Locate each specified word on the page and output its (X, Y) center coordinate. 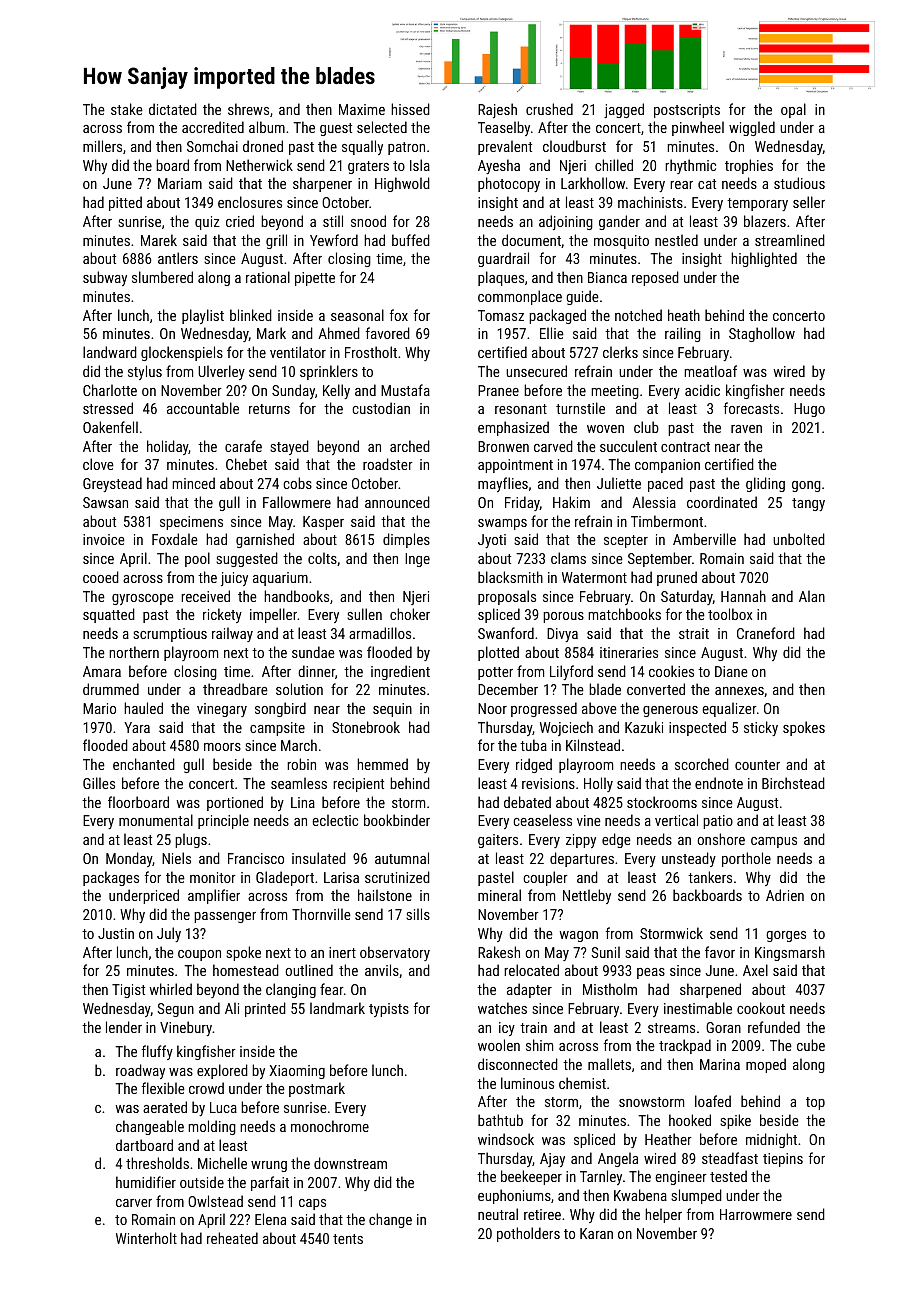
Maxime (362, 109)
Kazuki (644, 727)
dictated (173, 109)
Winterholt (146, 1238)
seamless (299, 783)
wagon (578, 936)
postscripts (687, 111)
